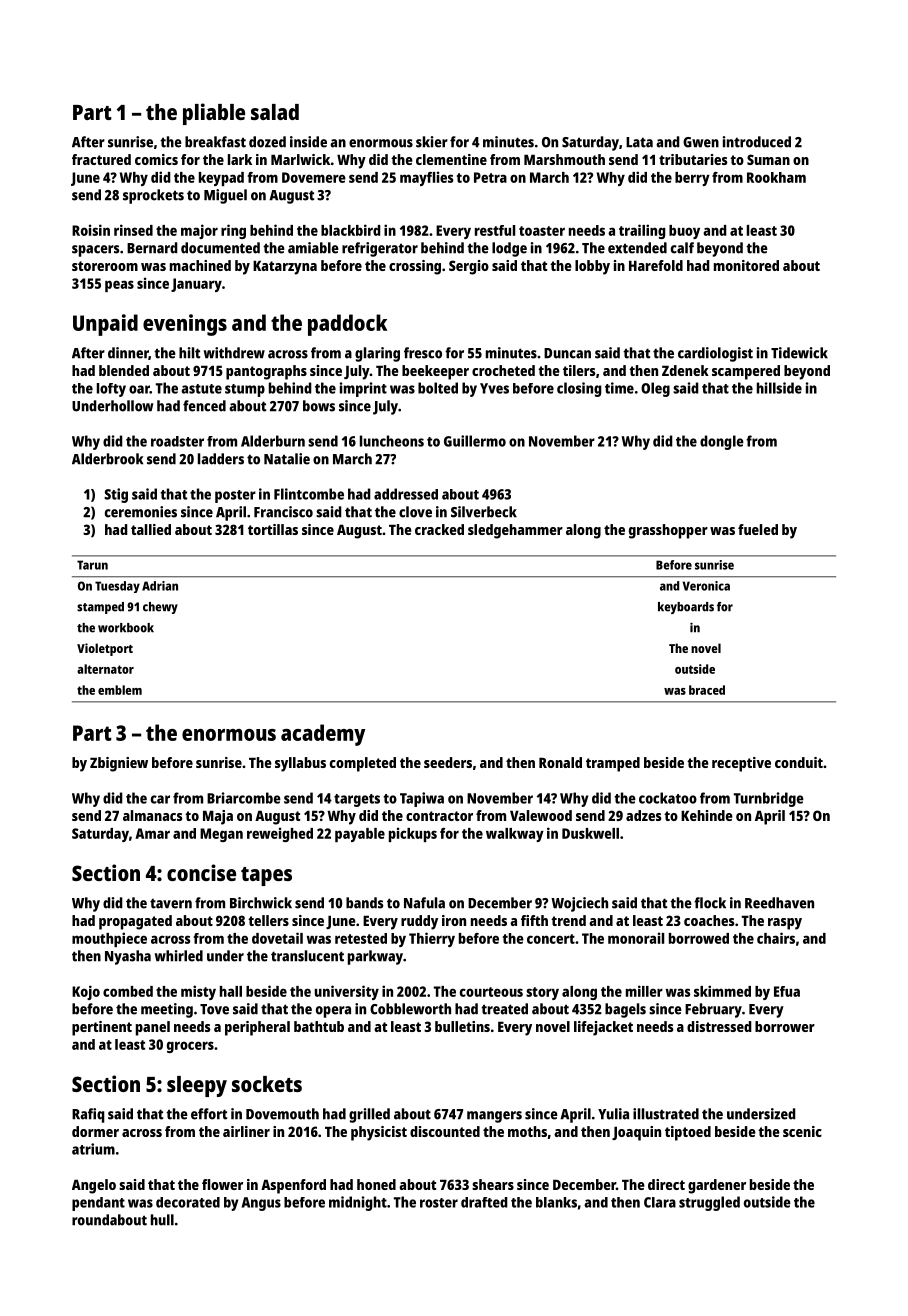 The height and width of the document is (1316, 908). What do you see at coordinates (160, 608) in the document?
I see `chewy` at bounding box center [160, 608].
